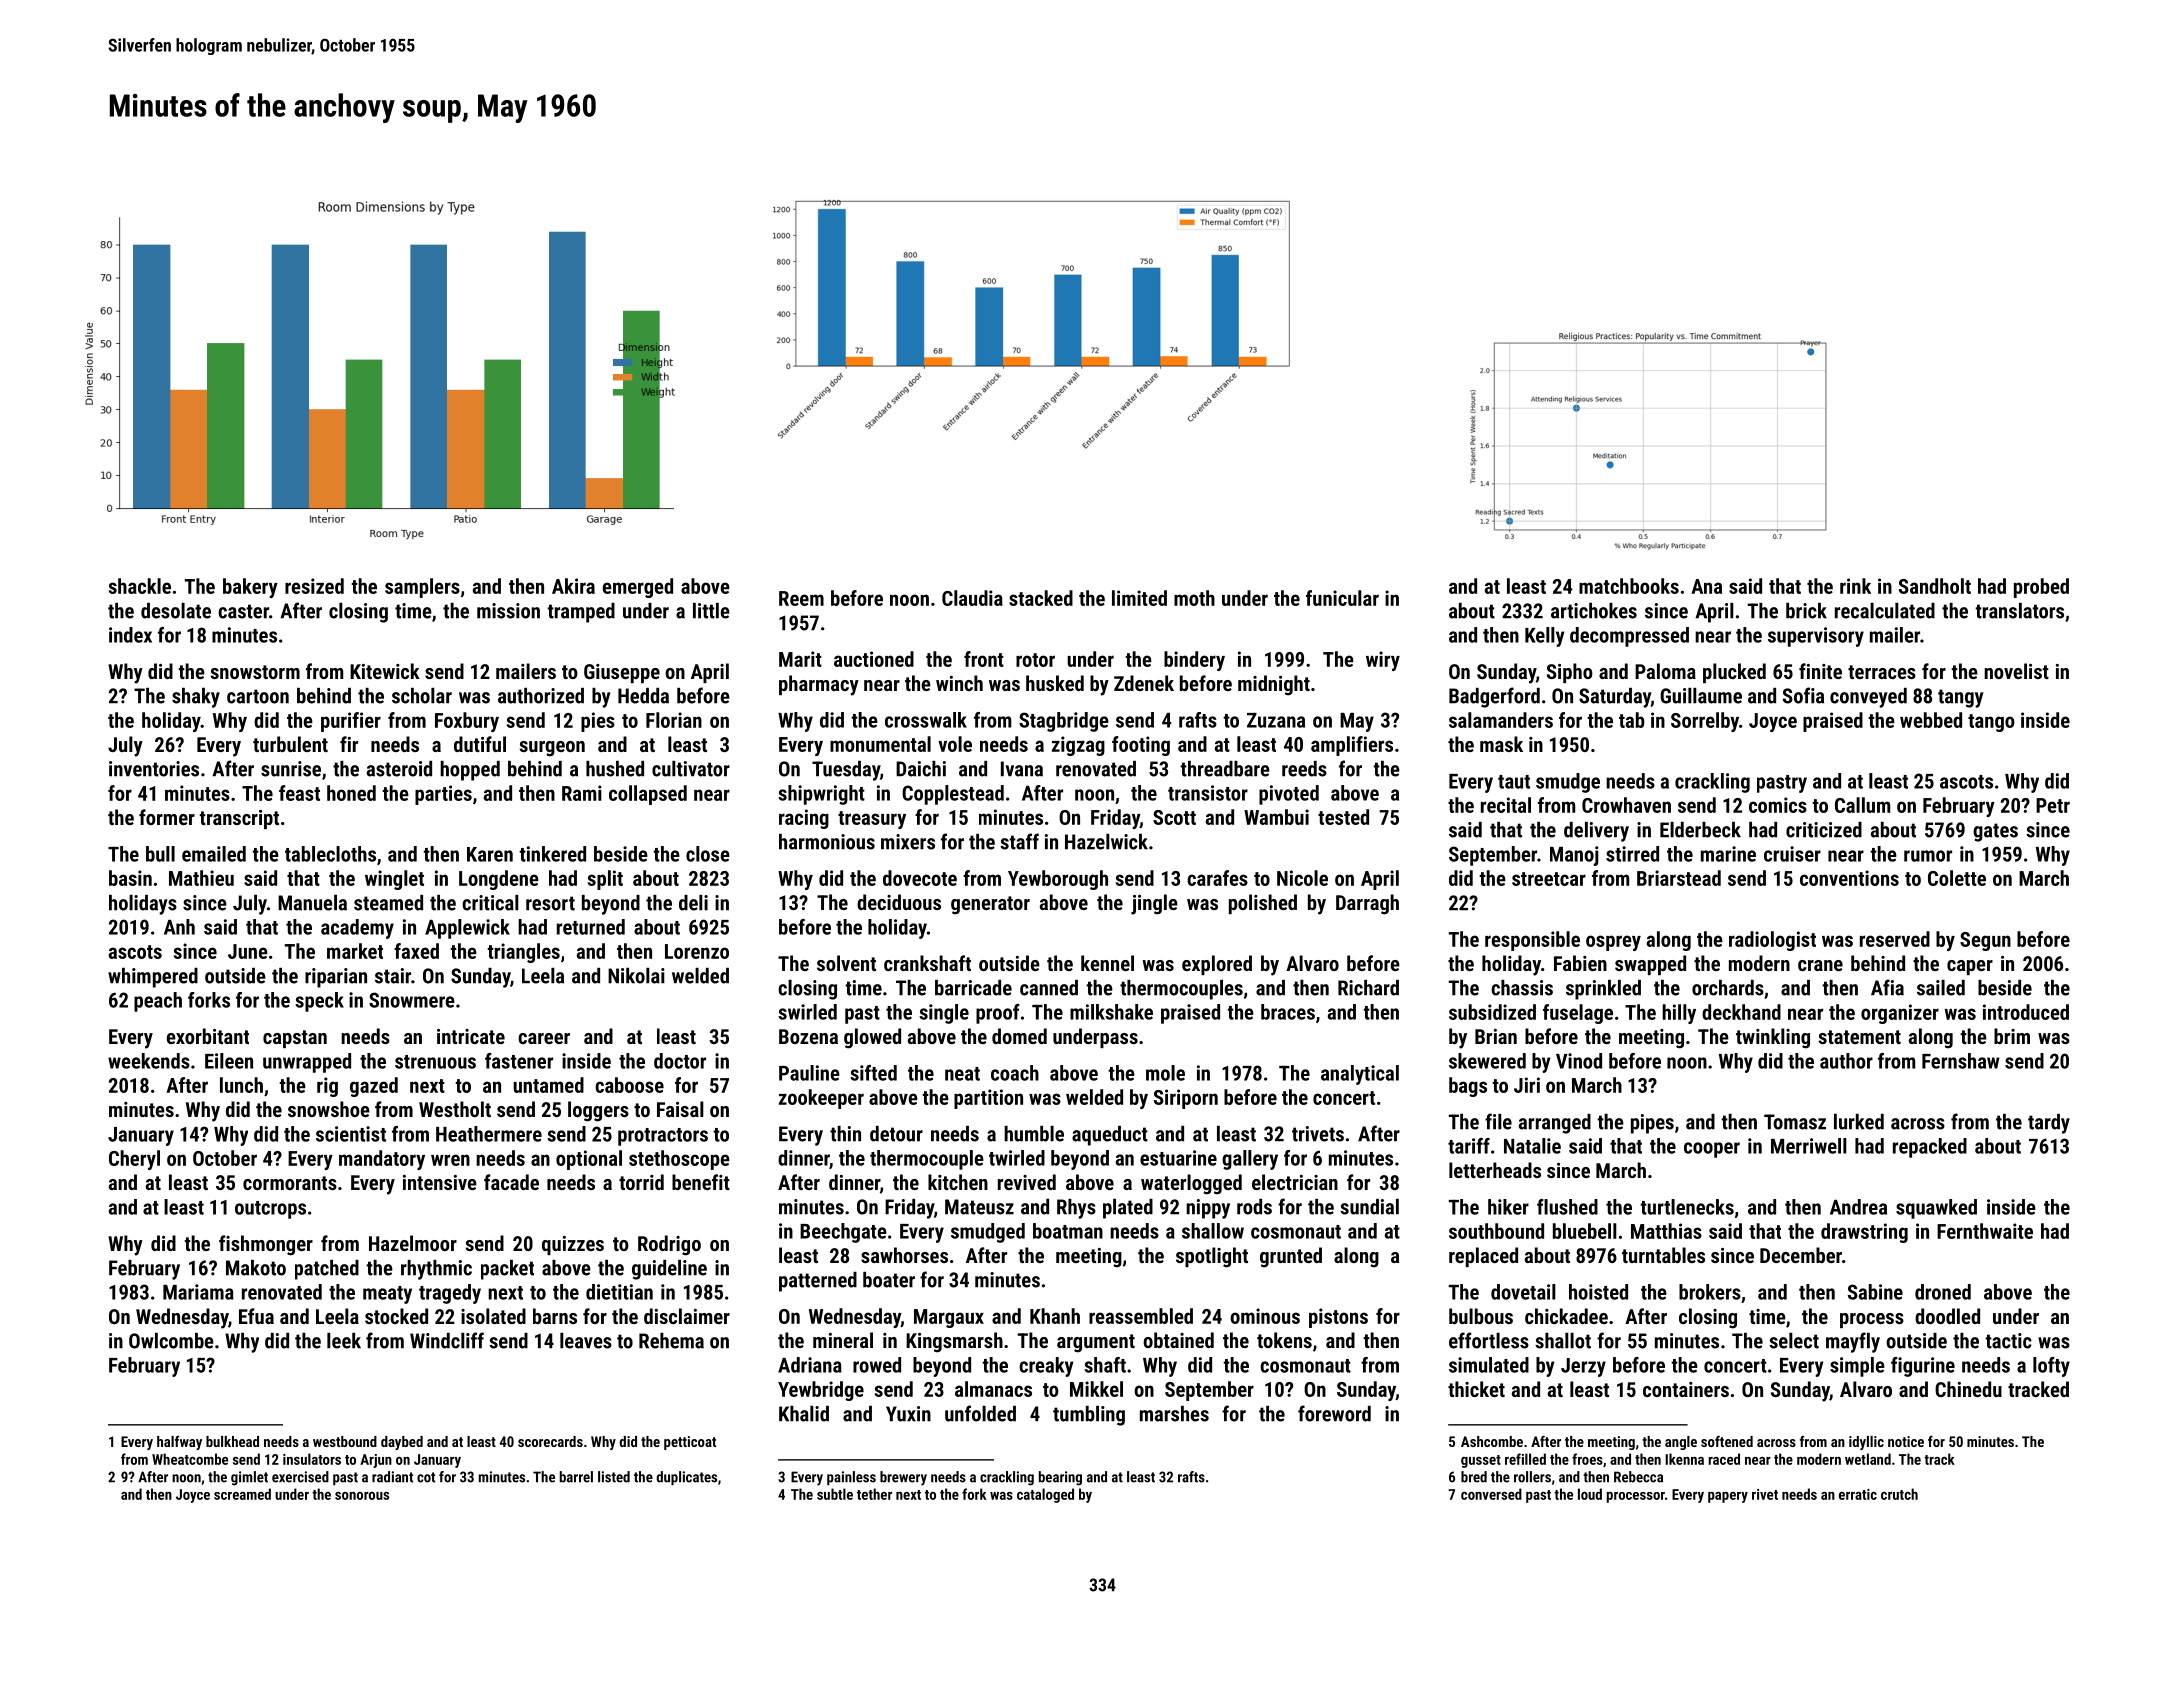 The width and height of the screenshot is (2178, 1683). What do you see at coordinates (1773, 1038) in the screenshot?
I see `twinkling` at bounding box center [1773, 1038].
